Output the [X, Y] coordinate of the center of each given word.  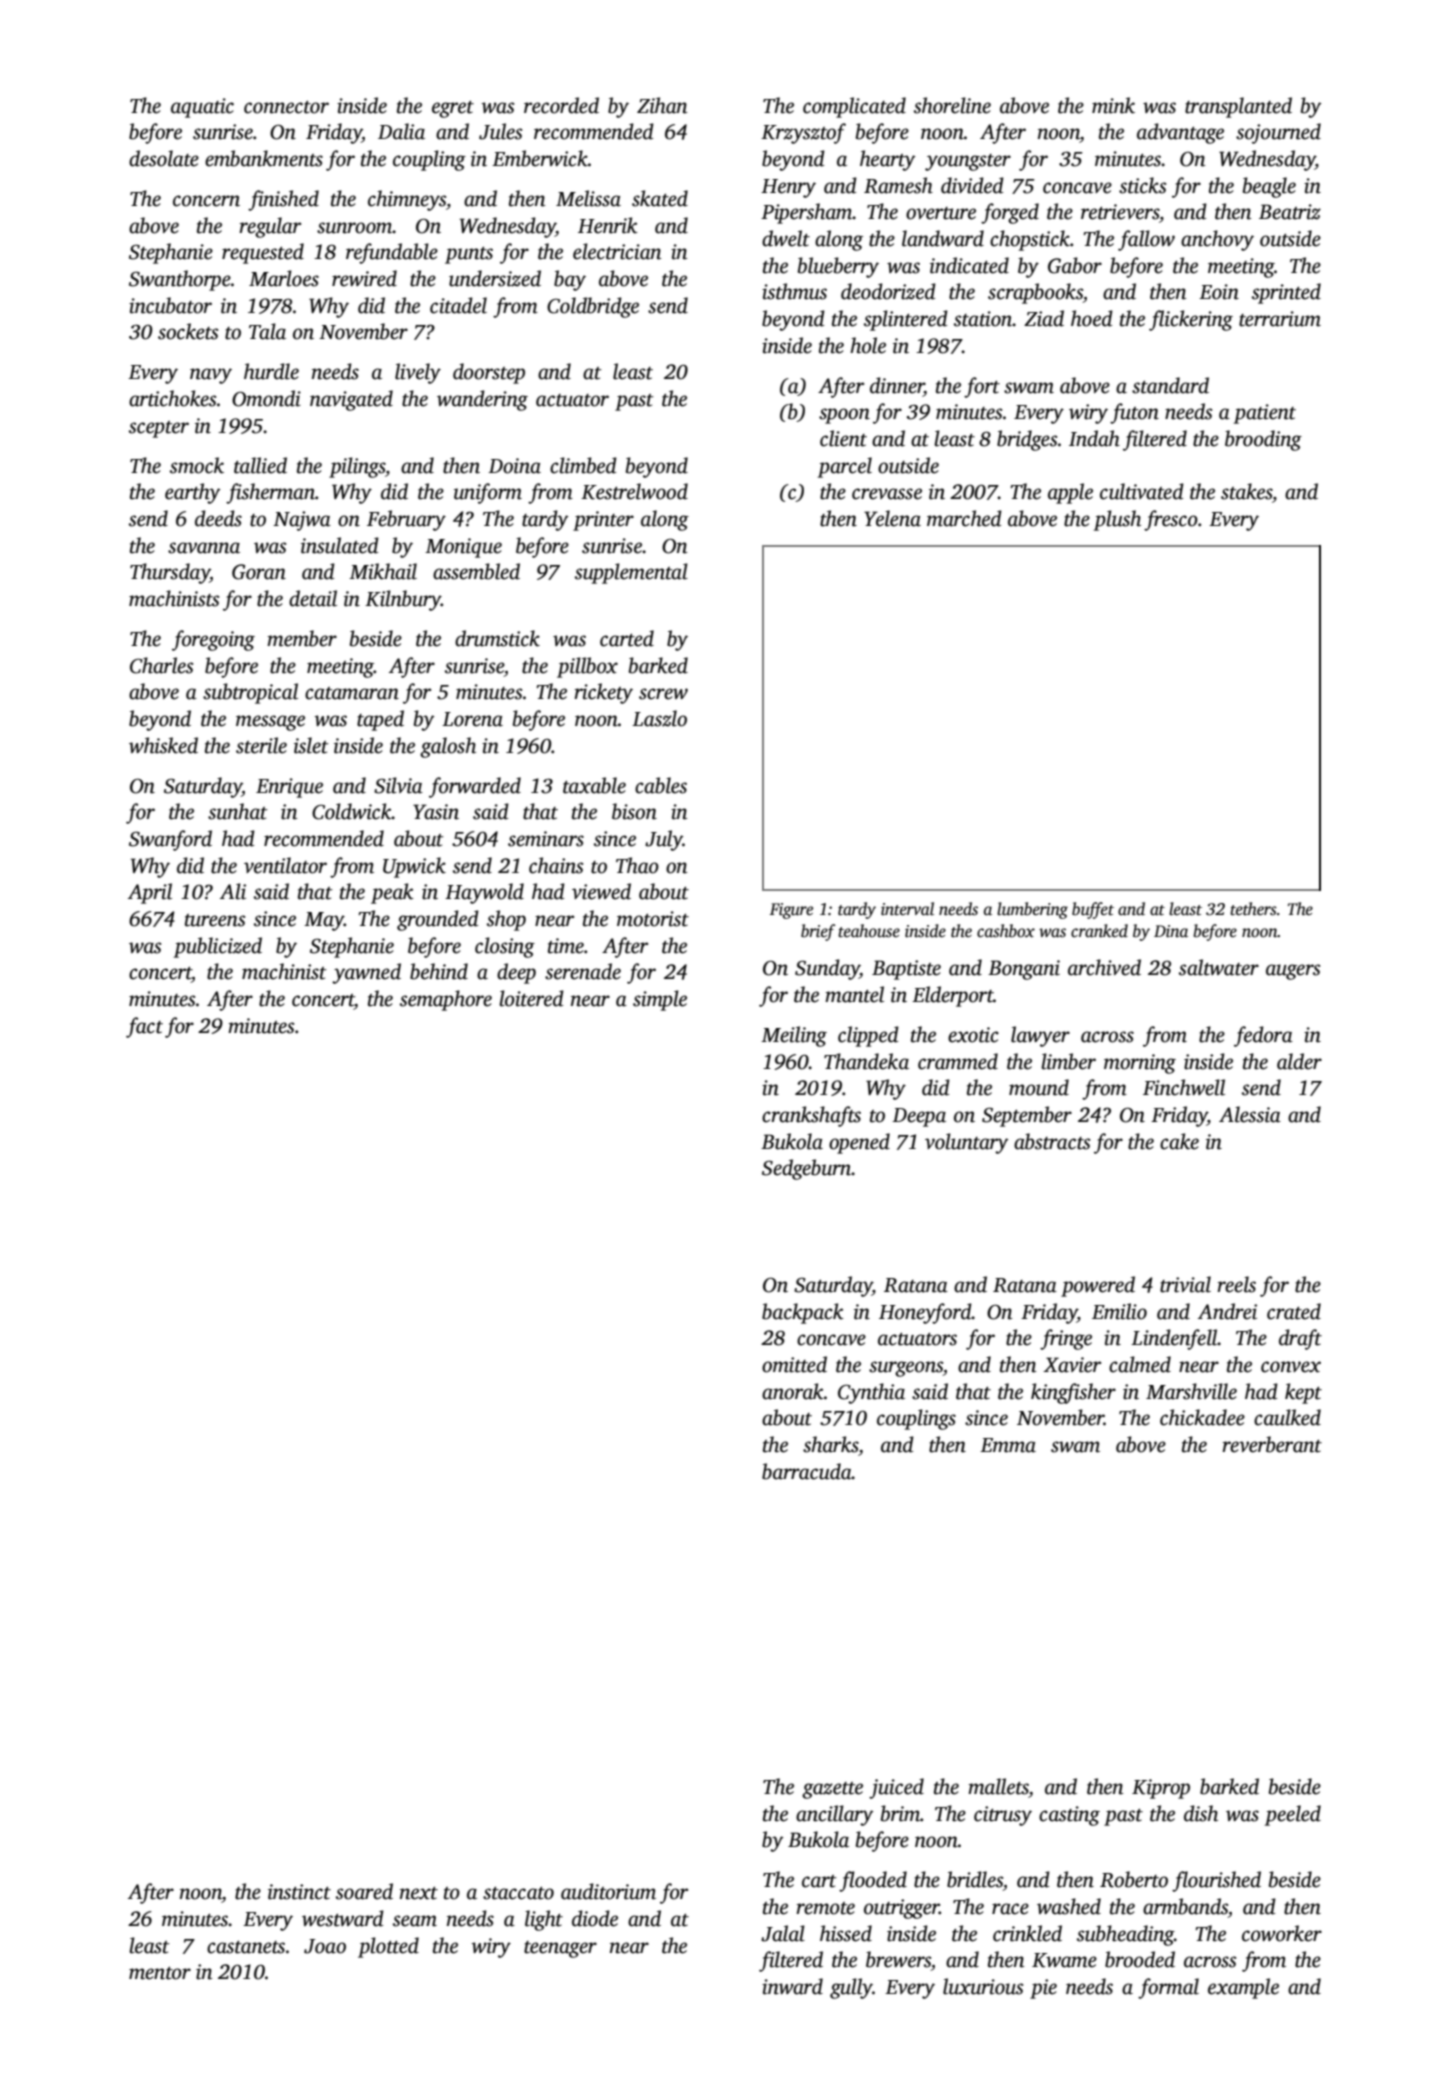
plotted [388, 1947]
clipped [868, 1036]
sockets [188, 331]
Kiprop [1161, 1789]
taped [380, 720]
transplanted [1238, 107]
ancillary [834, 1815]
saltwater [1219, 967]
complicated [854, 107]
